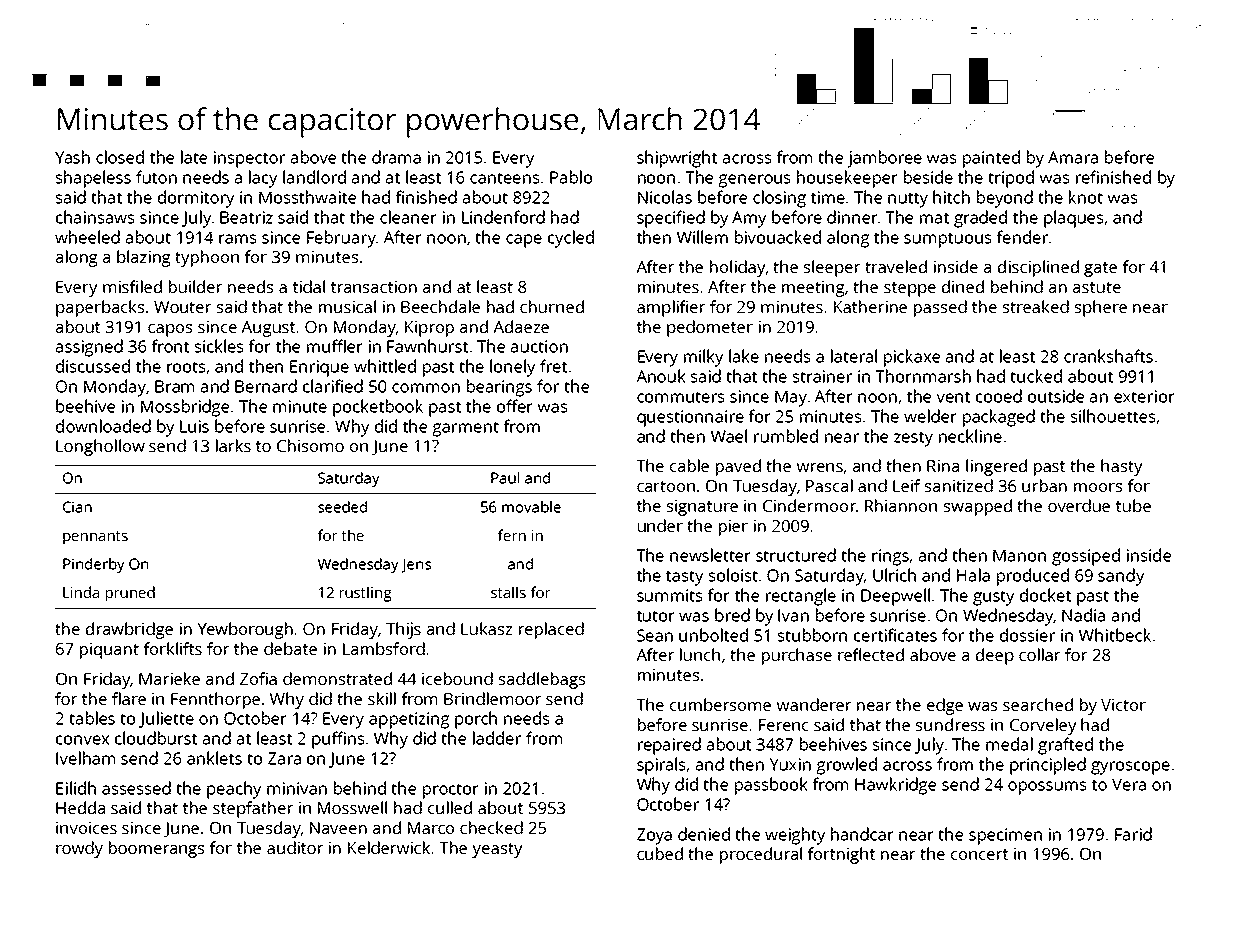  Describe the element at coordinates (457, 678) in the screenshot. I see `icebound` at that location.
